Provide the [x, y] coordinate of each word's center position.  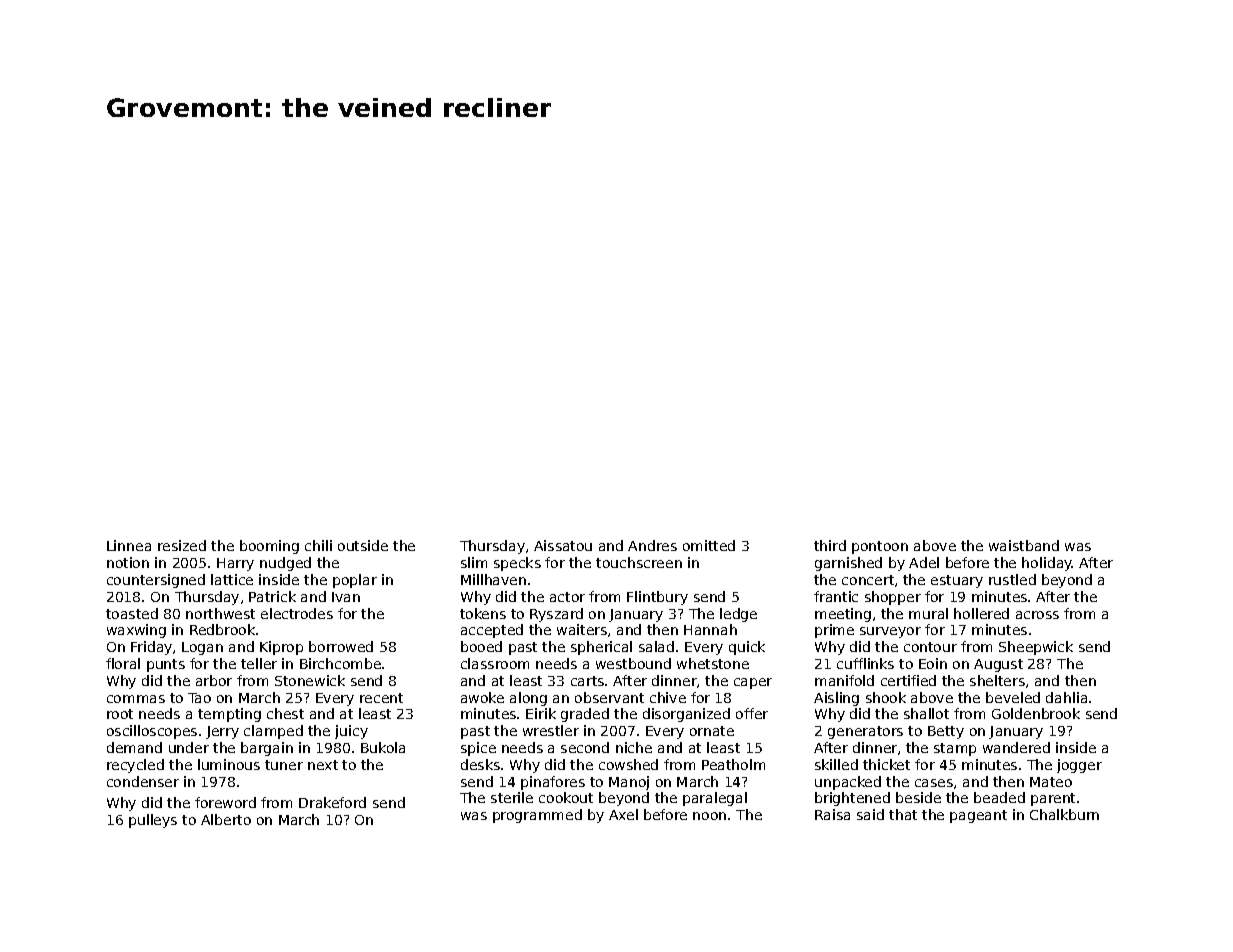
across [1037, 615]
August [998, 665]
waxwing [136, 631]
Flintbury [657, 598]
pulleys [153, 821]
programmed [537, 816]
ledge [738, 615]
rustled [1012, 579]
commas [136, 699]
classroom [495, 663]
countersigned [156, 581]
